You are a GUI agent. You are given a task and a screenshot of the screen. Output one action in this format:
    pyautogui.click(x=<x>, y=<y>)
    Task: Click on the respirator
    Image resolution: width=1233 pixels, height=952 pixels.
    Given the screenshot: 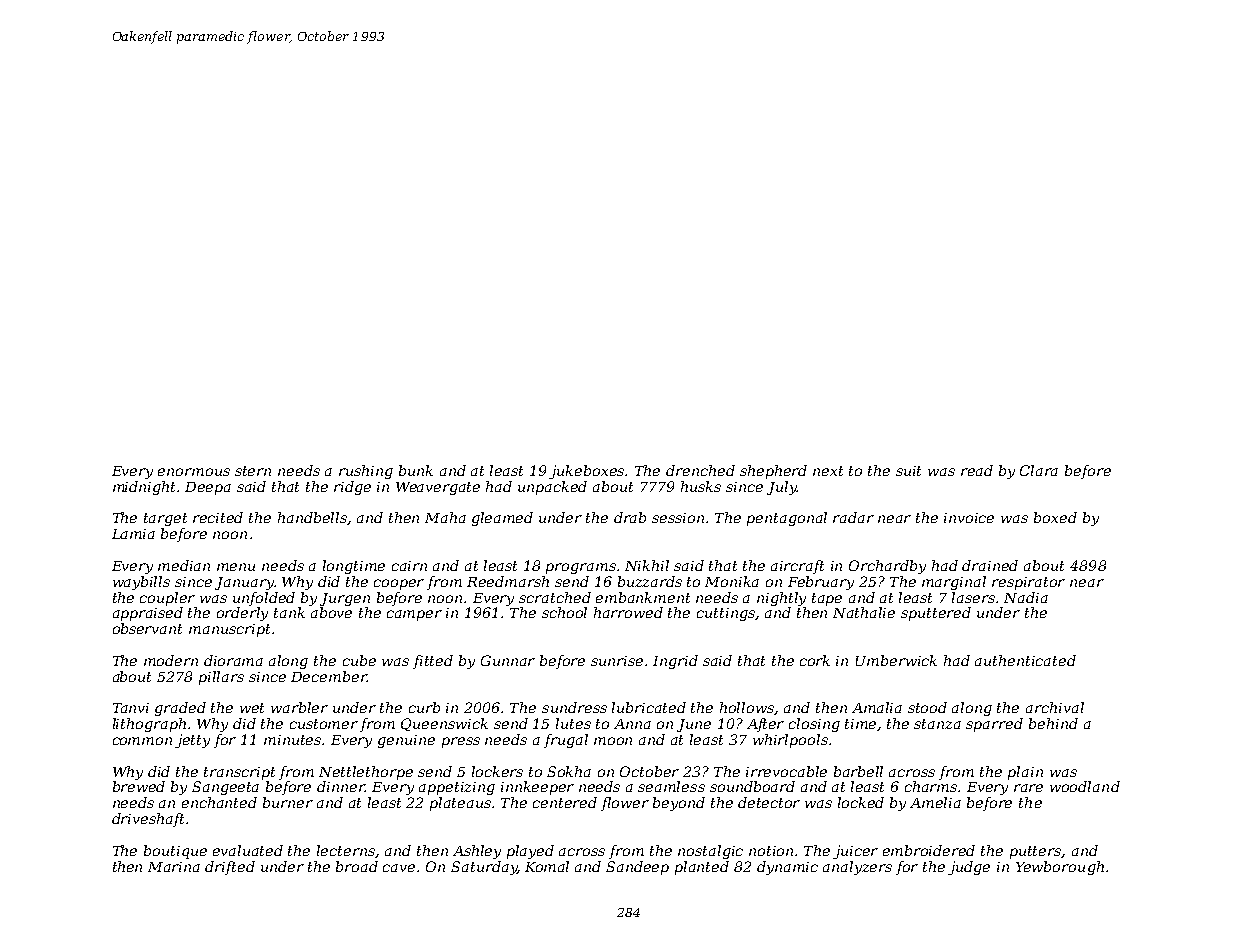 What is the action you would take?
    pyautogui.click(x=1028, y=583)
